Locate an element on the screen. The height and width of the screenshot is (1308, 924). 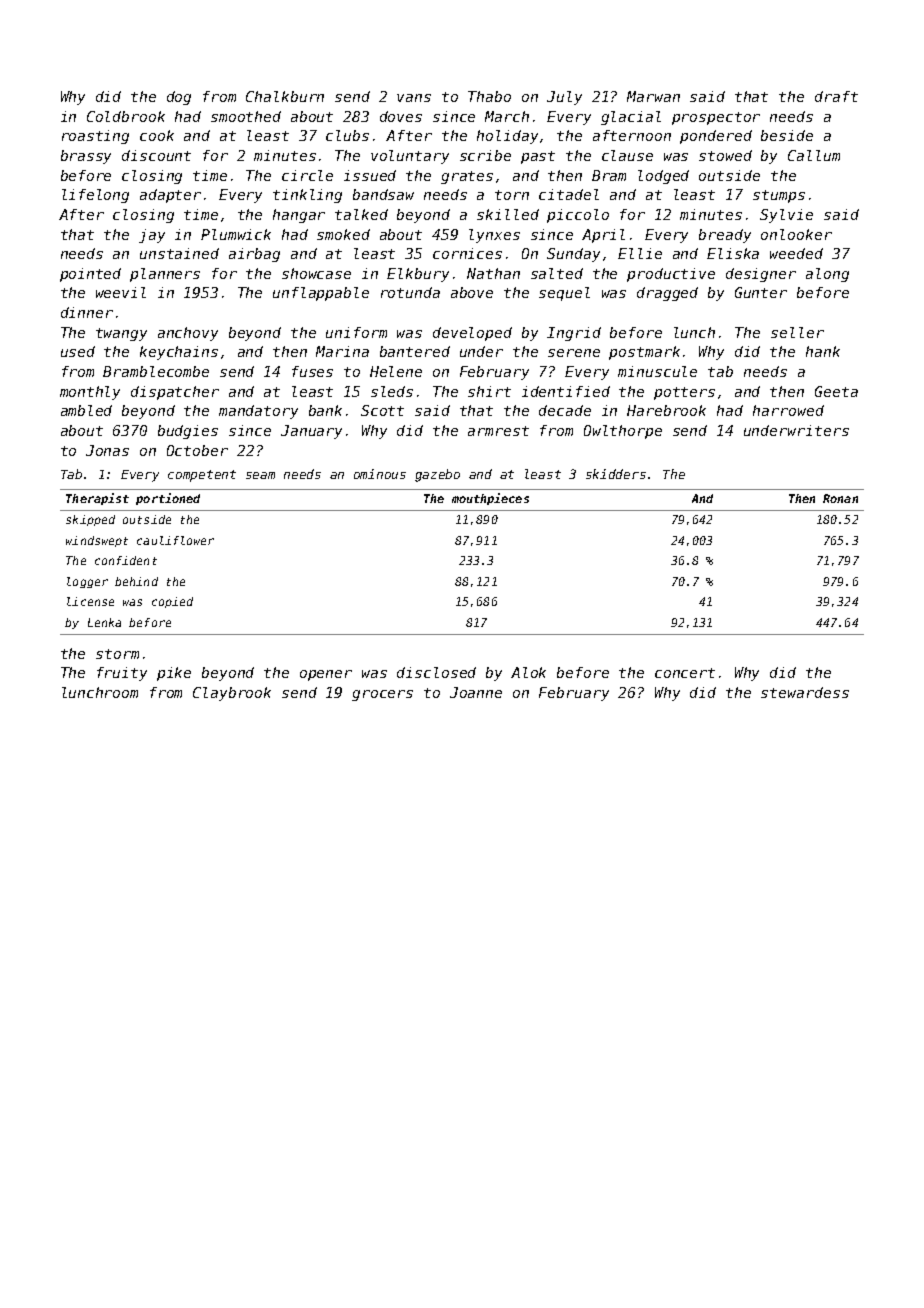
uniform is located at coordinates (356, 332).
